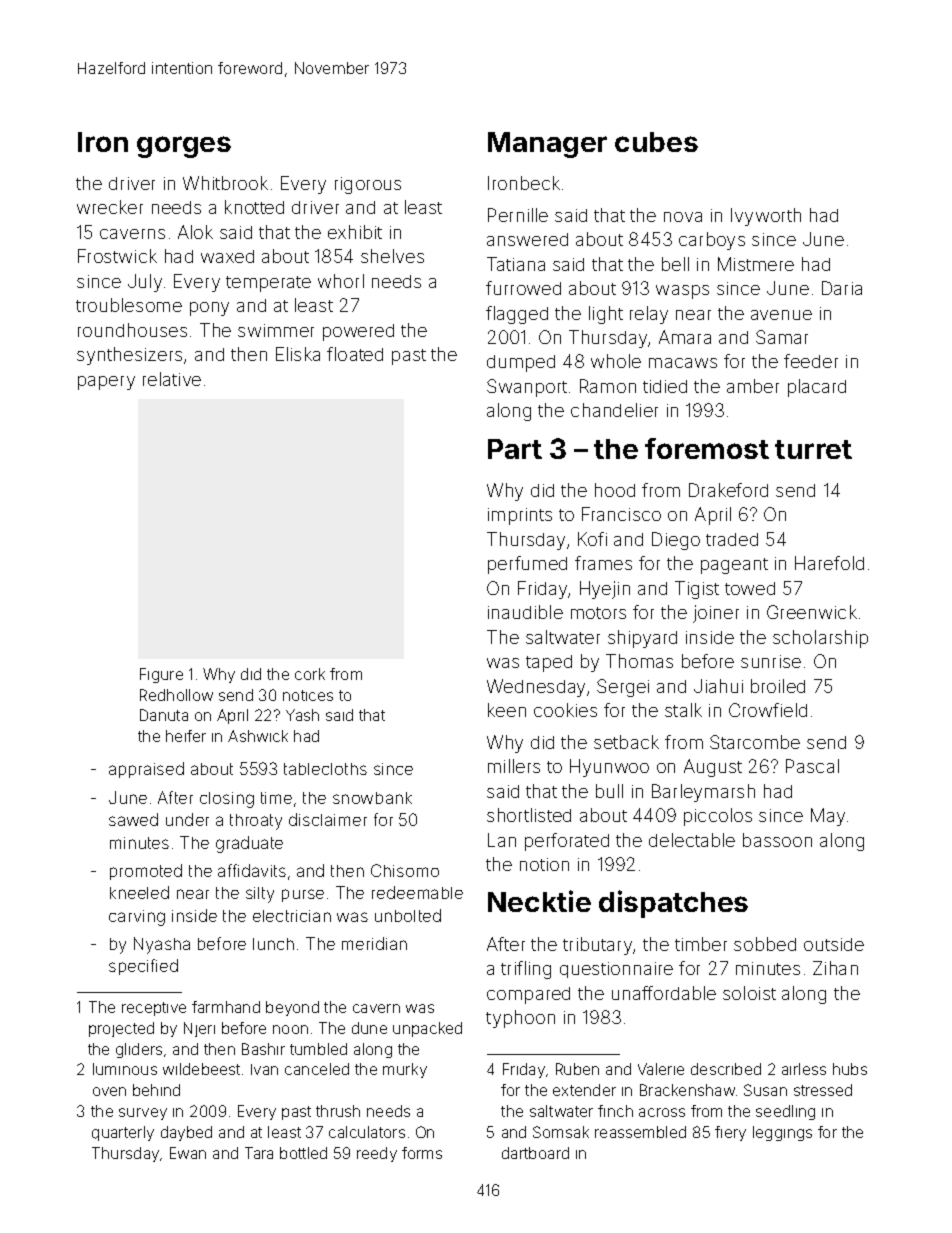 Image resolution: width=952 pixels, height=1233 pixels. I want to click on Daria, so click(842, 288).
